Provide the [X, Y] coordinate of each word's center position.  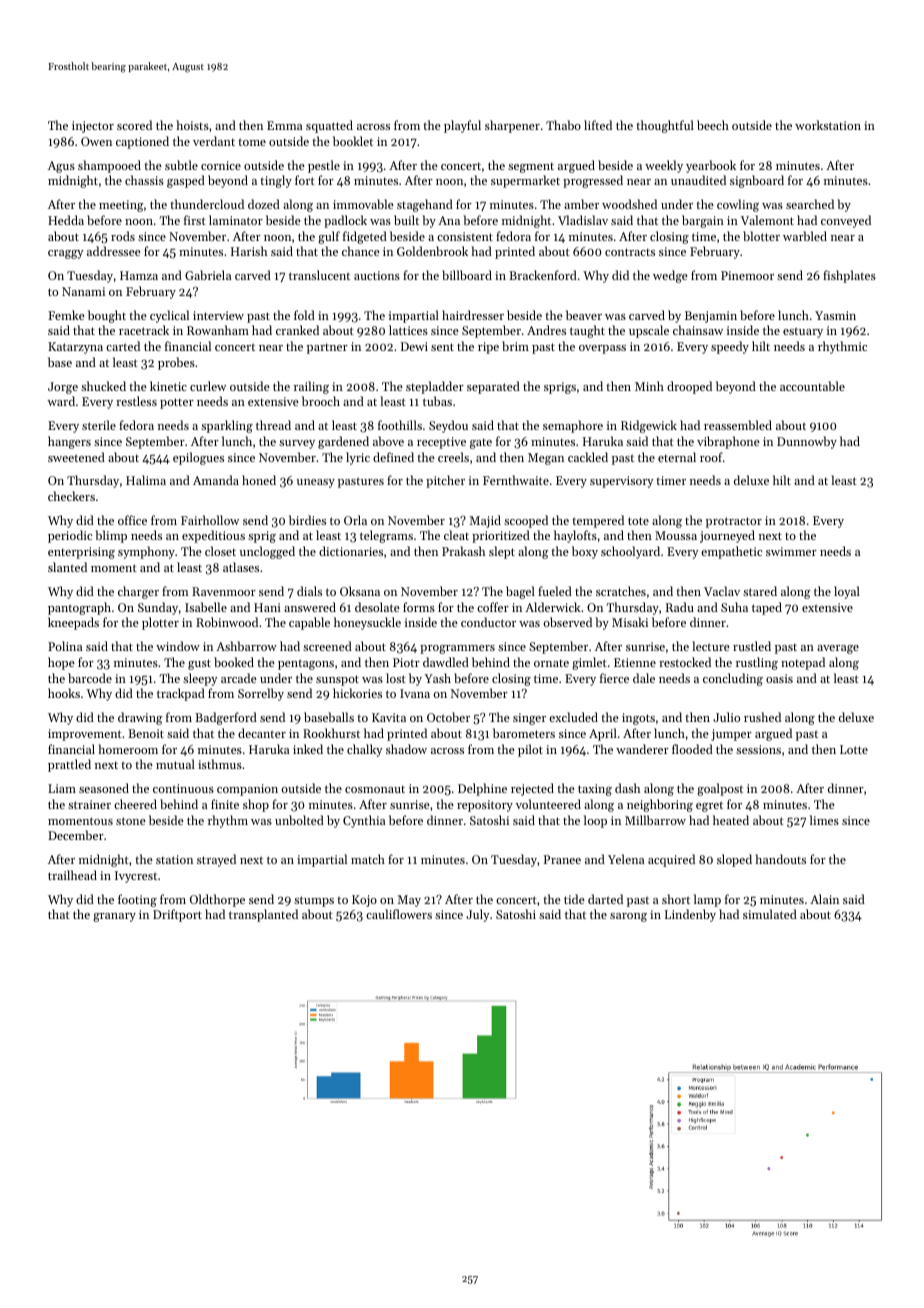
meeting [121, 206]
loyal [847, 592]
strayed [216, 860]
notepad [803, 663]
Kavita [389, 717]
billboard [467, 275]
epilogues [198, 458]
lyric [358, 458]
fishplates [849, 276]
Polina [65, 646]
